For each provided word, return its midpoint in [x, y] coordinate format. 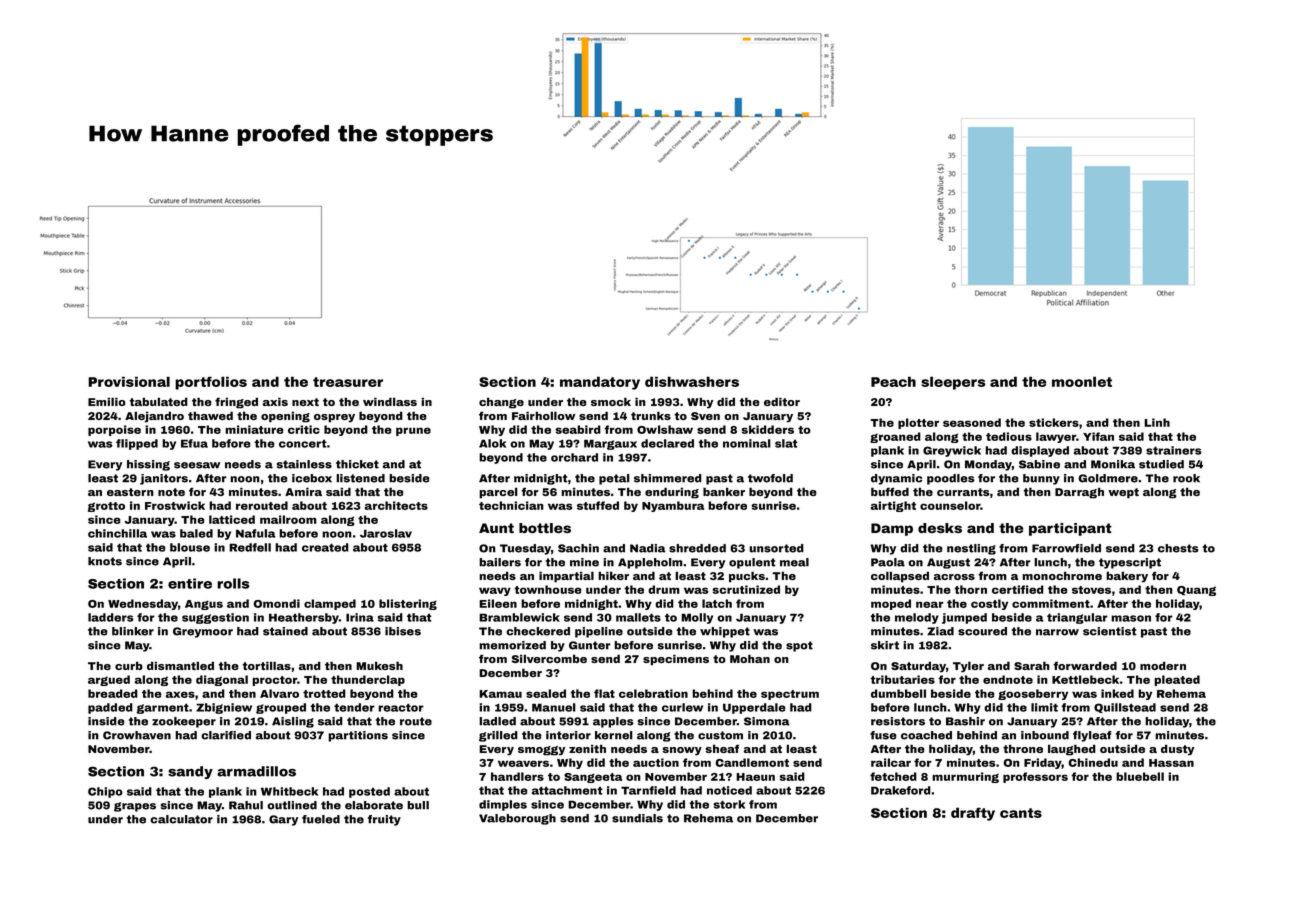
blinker [133, 631]
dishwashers [692, 381]
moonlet [1082, 381]
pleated [1177, 680]
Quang [1196, 591]
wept [1123, 493]
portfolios [211, 383]
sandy [190, 772]
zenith [587, 748]
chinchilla [117, 533]
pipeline [599, 632]
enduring [672, 493]
